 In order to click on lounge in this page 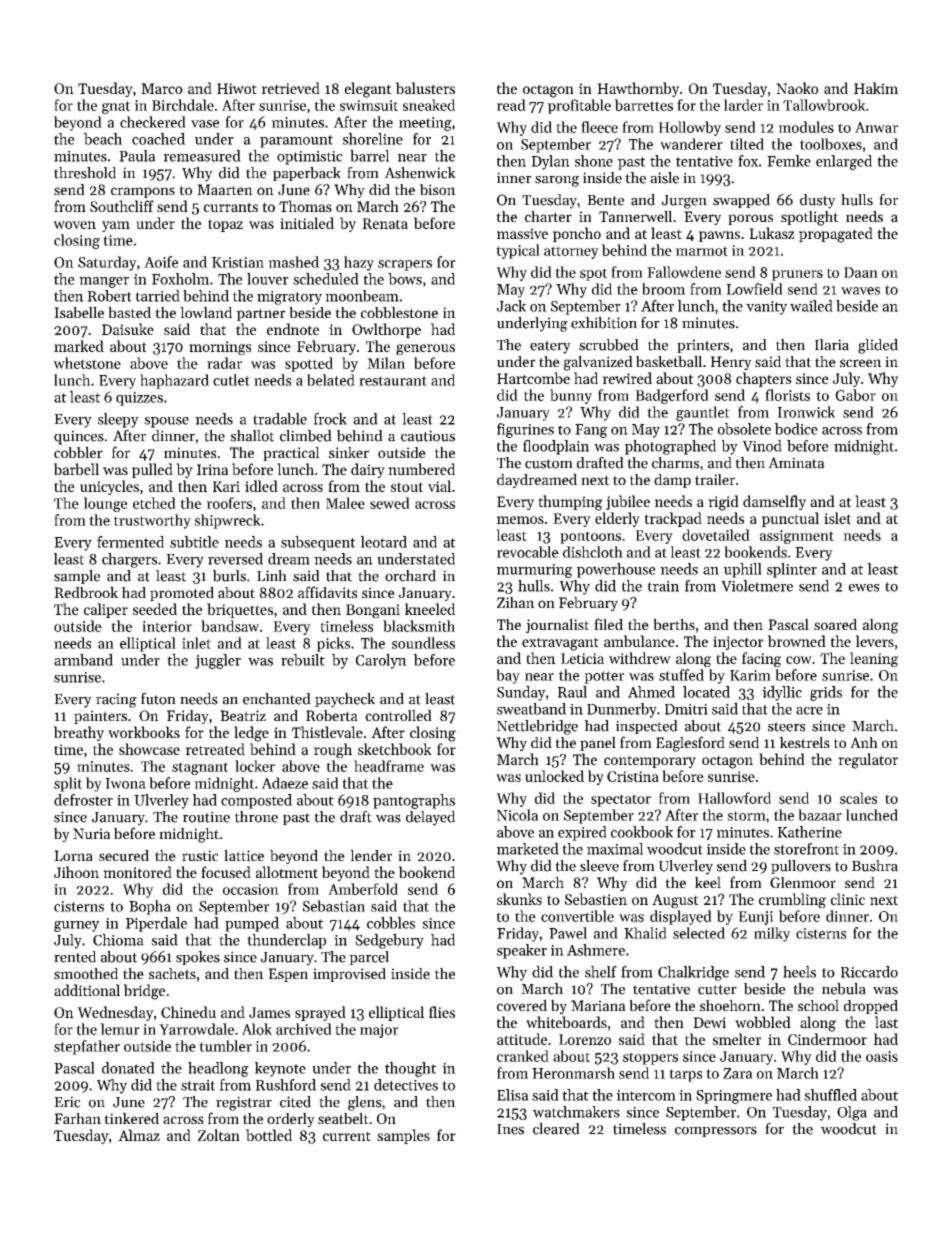, I will do `click(105, 504)`.
